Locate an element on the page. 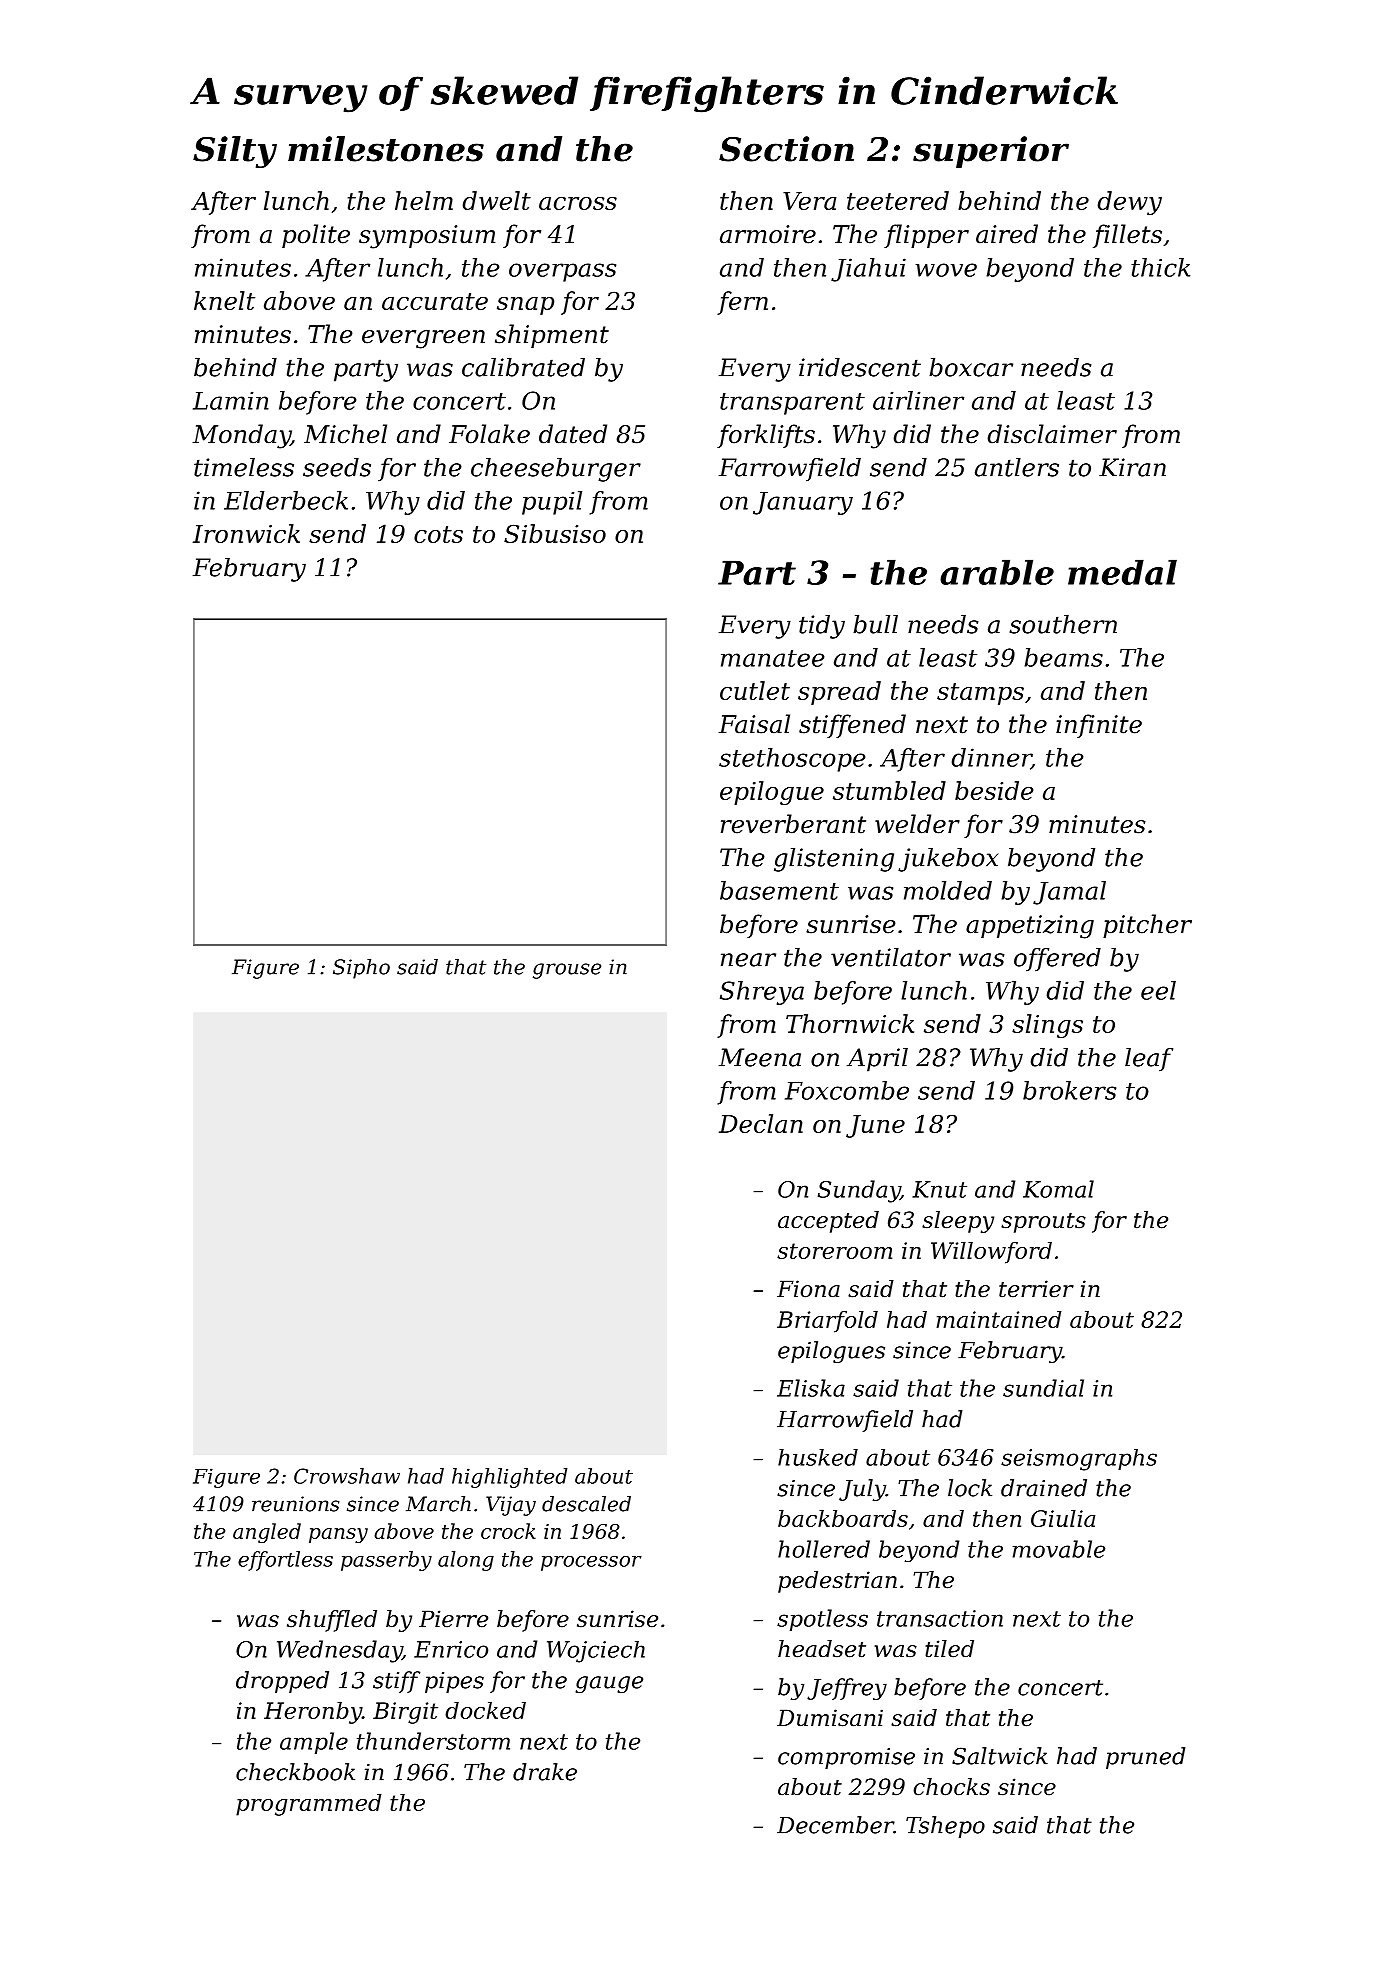 This document has height=1969, width=1386. movable is located at coordinates (1059, 1549).
